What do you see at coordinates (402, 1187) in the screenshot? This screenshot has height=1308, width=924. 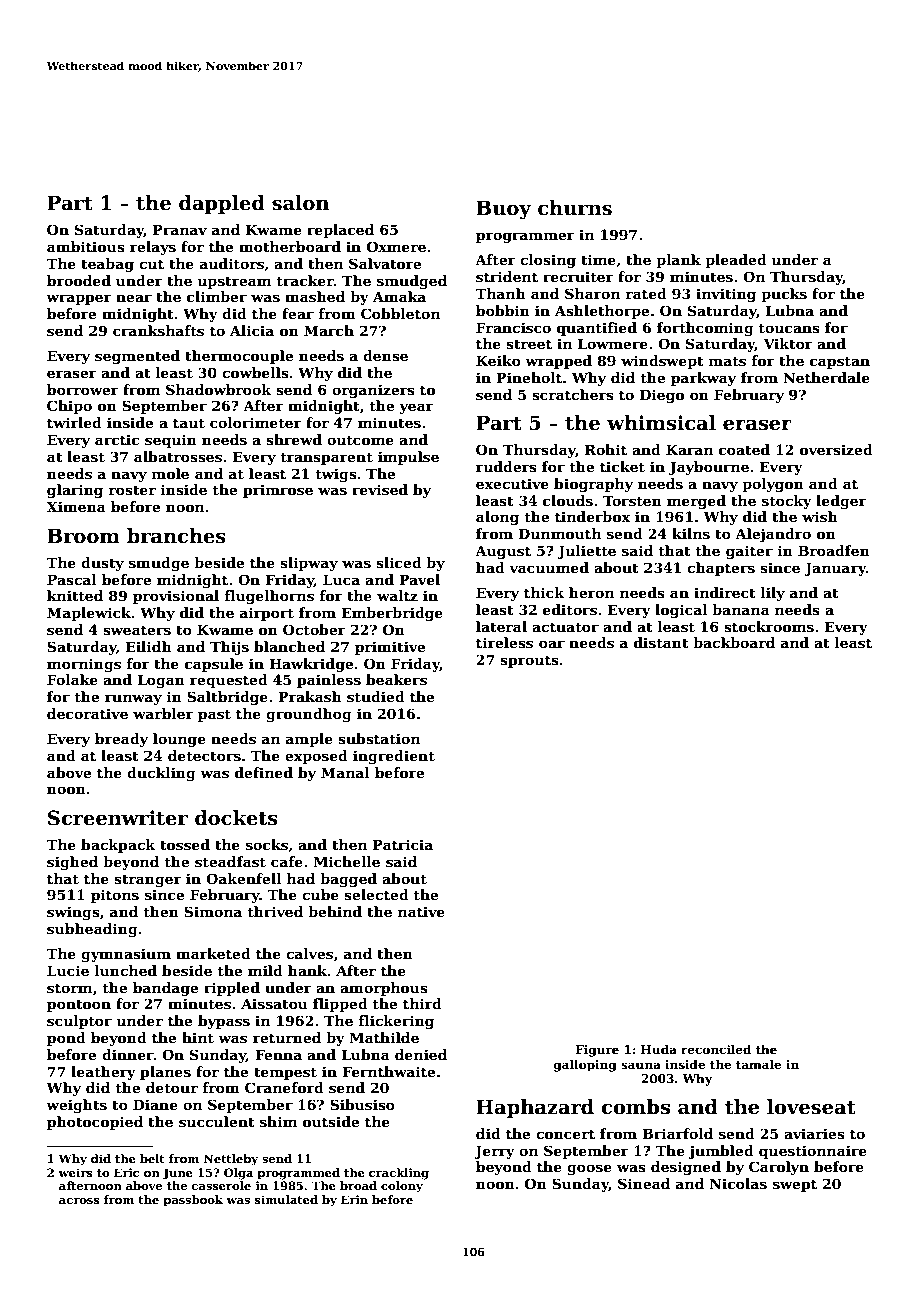 I see `colony` at bounding box center [402, 1187].
